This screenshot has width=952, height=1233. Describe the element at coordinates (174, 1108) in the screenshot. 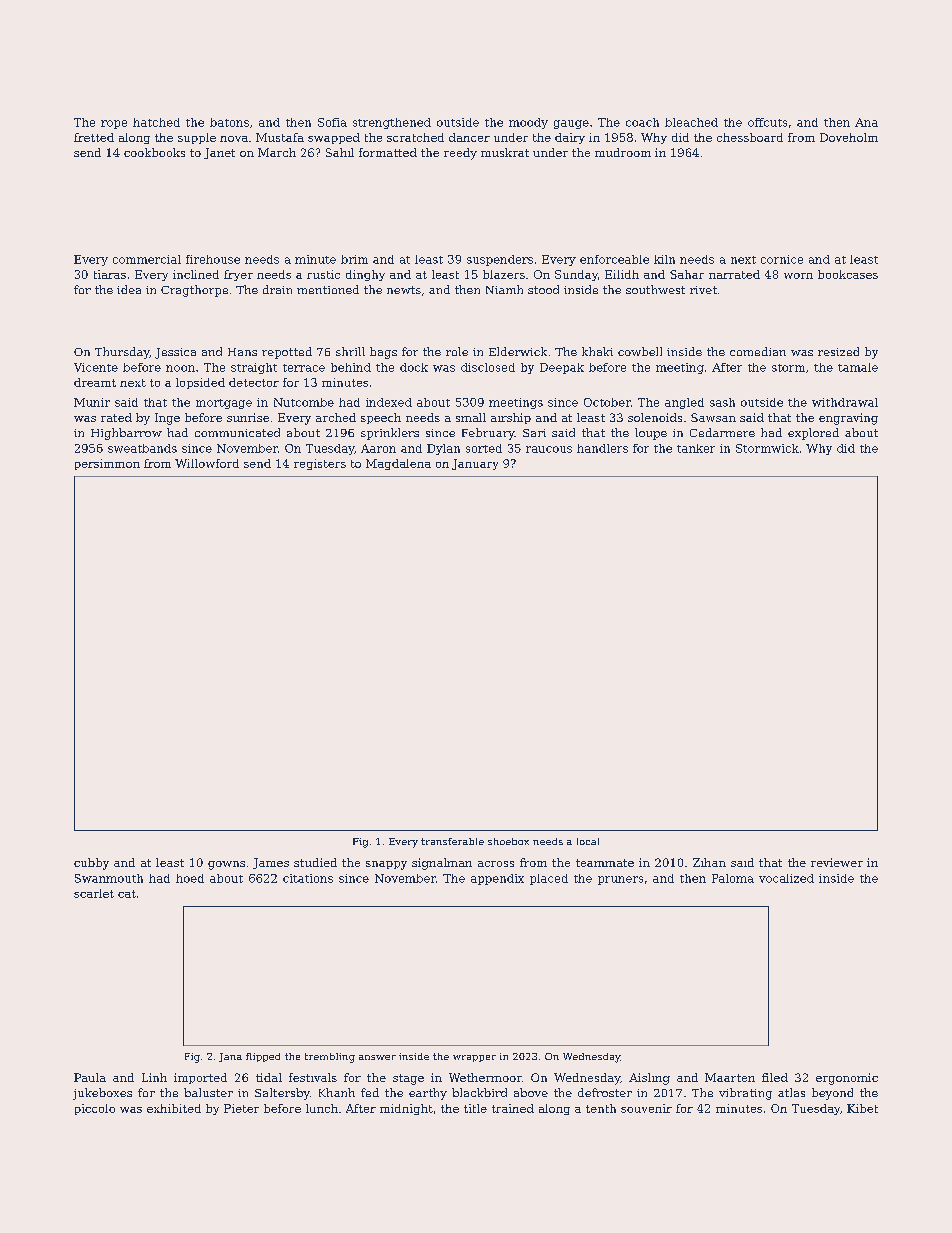

I see `exhibited` at that location.
